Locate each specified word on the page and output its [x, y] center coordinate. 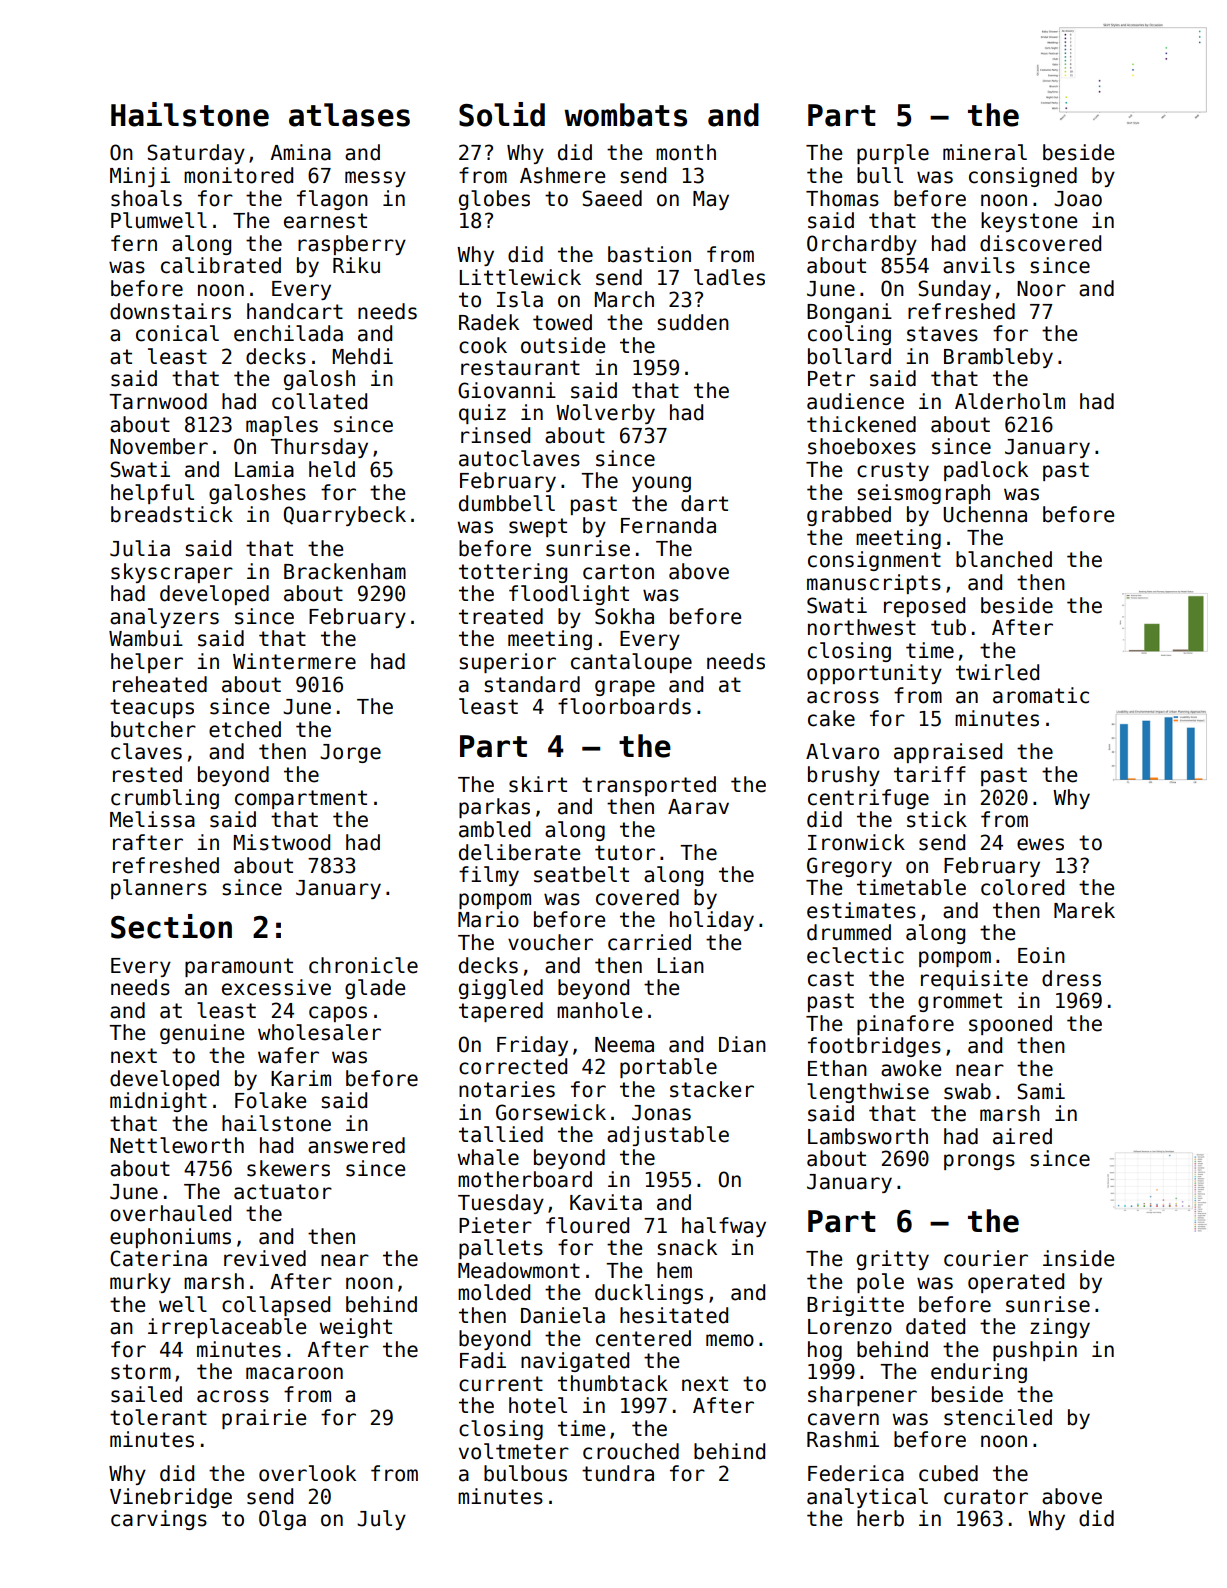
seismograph [923, 494]
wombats [625, 115]
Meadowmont [519, 1270]
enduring [979, 1373]
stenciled [998, 1417]
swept [538, 527]
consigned [1023, 177]
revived [265, 1258]
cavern [843, 1419]
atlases [349, 115]
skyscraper [172, 573]
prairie [264, 1419]
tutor [625, 853]
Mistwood [282, 842]
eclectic [855, 955]
